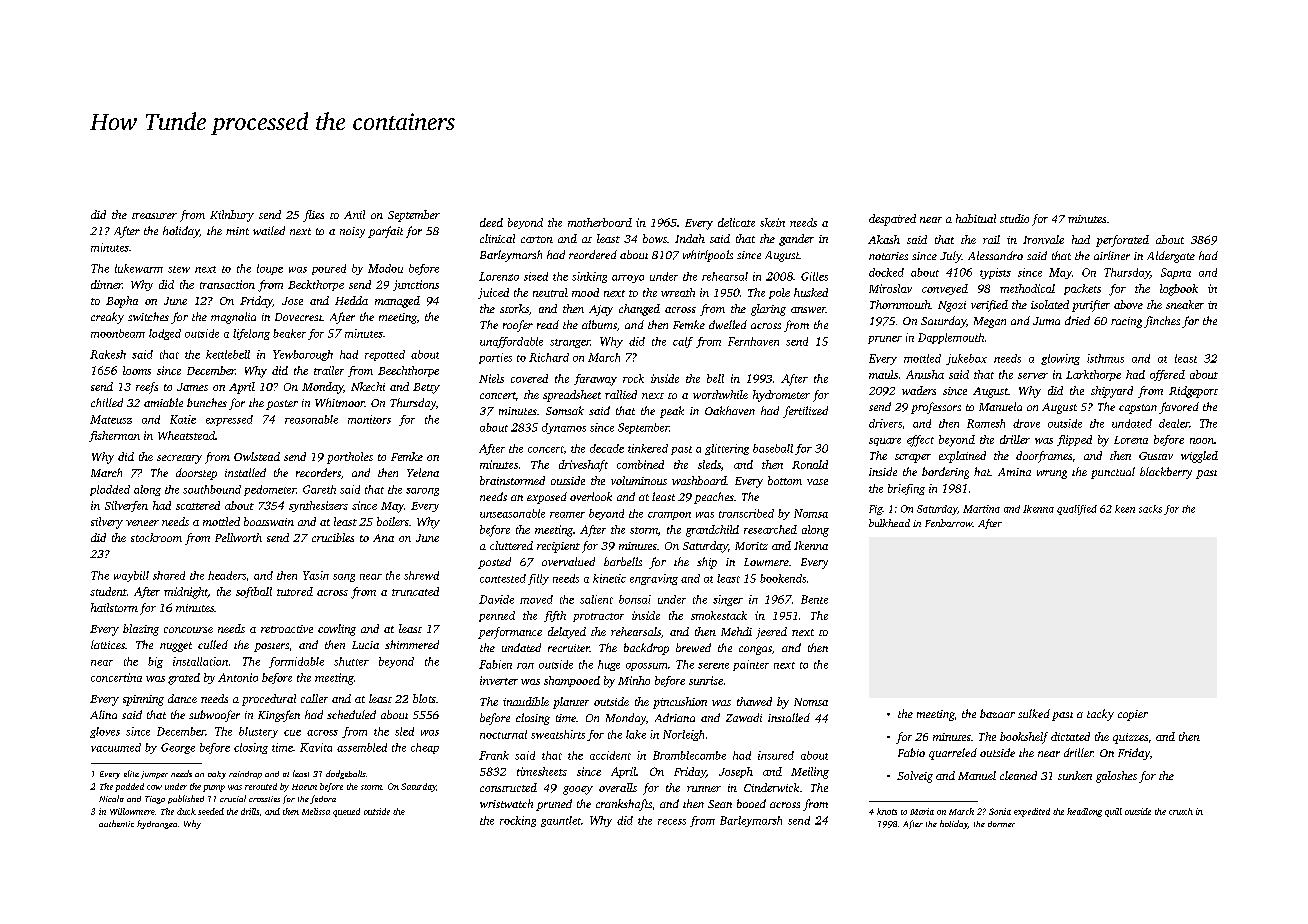  I want to click on voluminous, so click(639, 480).
